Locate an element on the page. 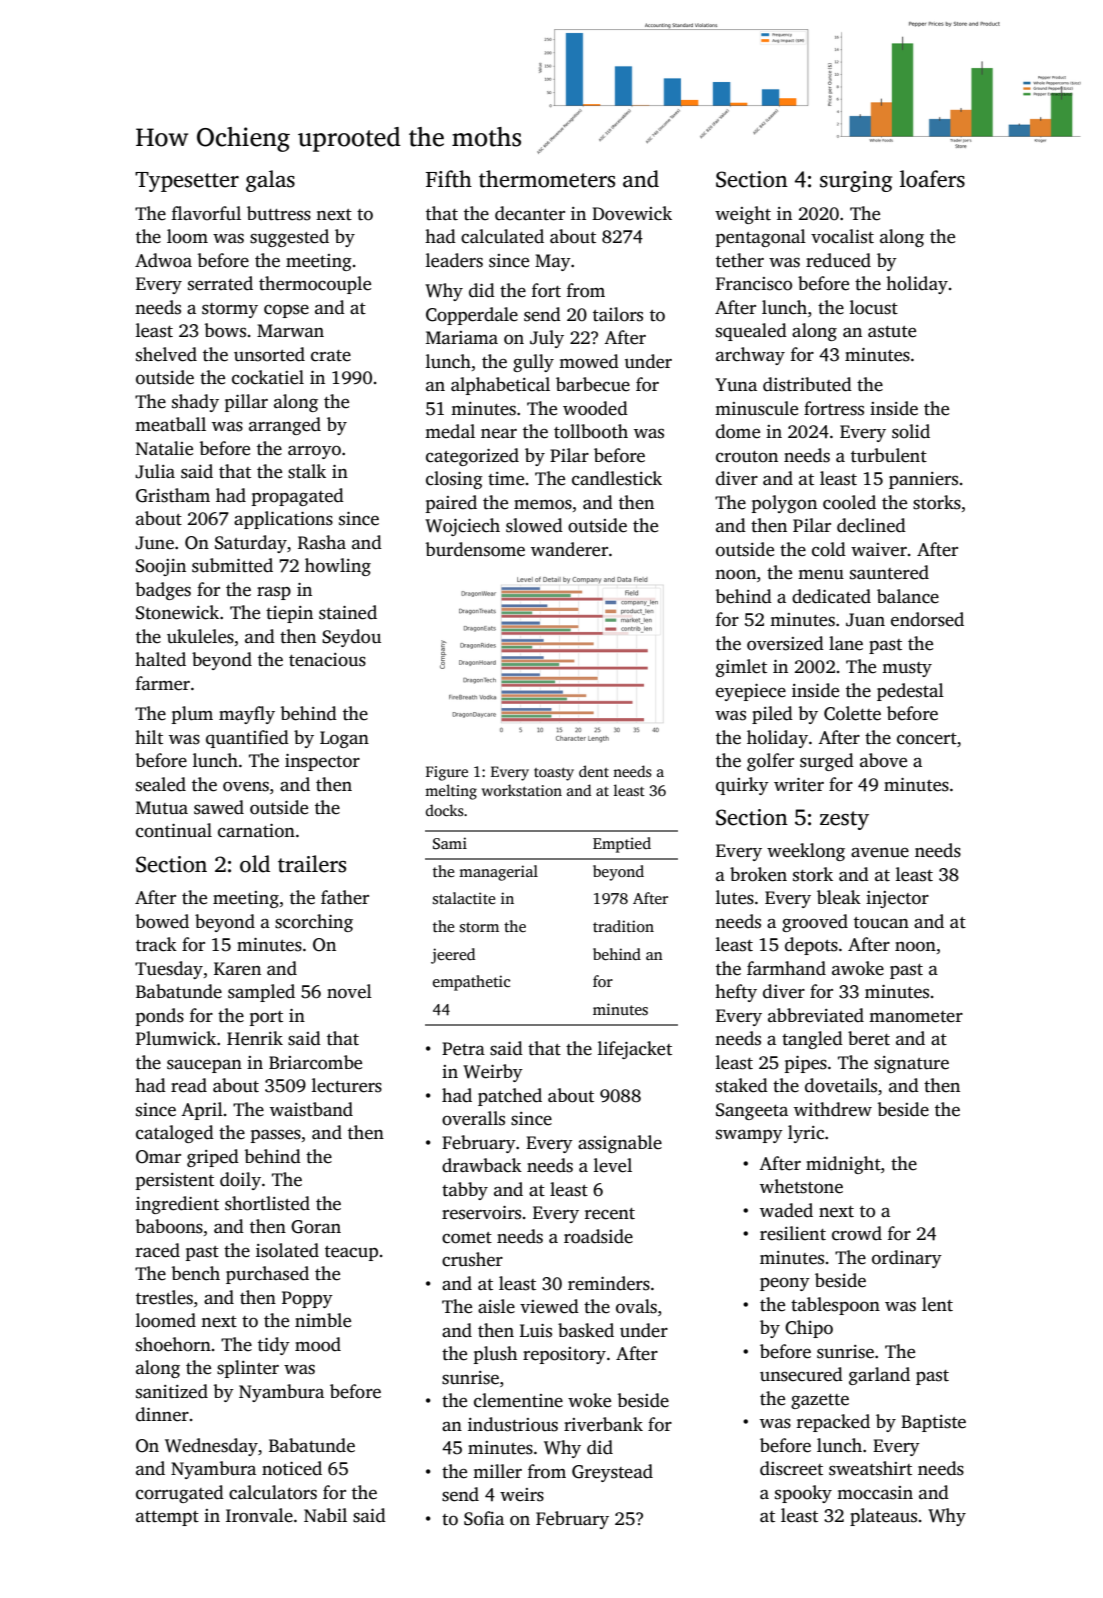 This image has height=1598, width=1103. griped is located at coordinates (213, 1158).
